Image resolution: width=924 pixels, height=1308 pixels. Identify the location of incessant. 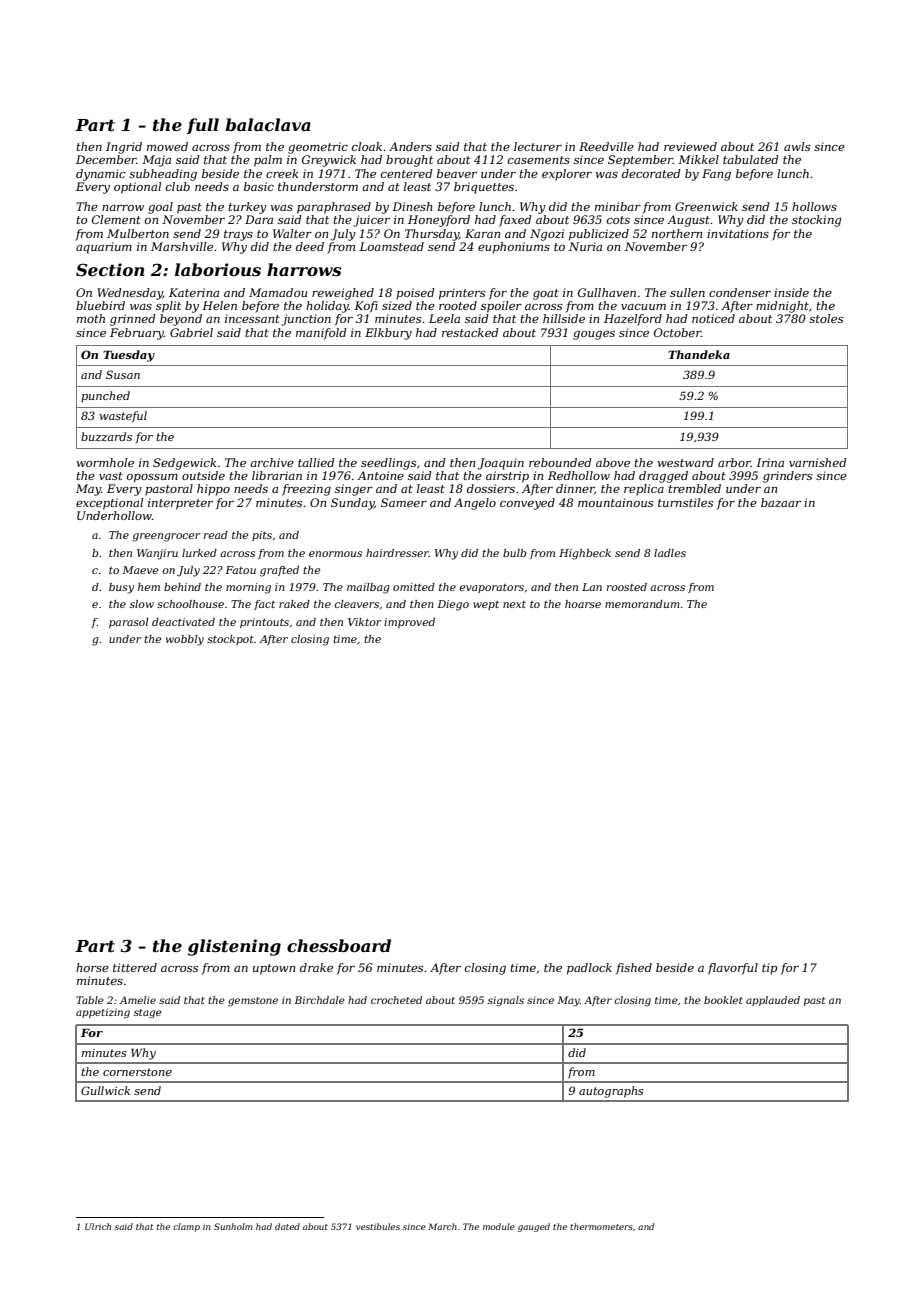
(252, 318).
